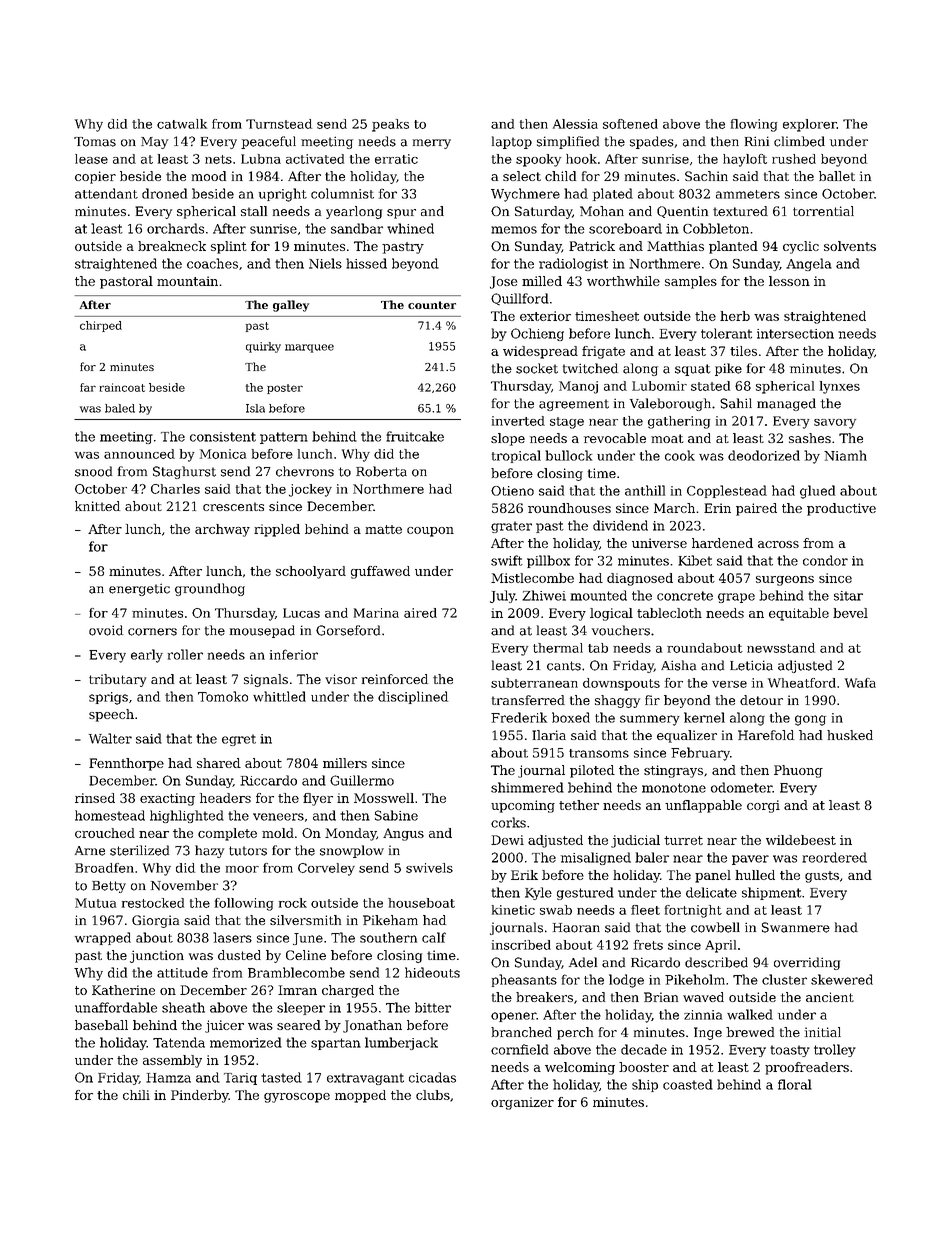  What do you see at coordinates (410, 228) in the screenshot?
I see `whined` at bounding box center [410, 228].
